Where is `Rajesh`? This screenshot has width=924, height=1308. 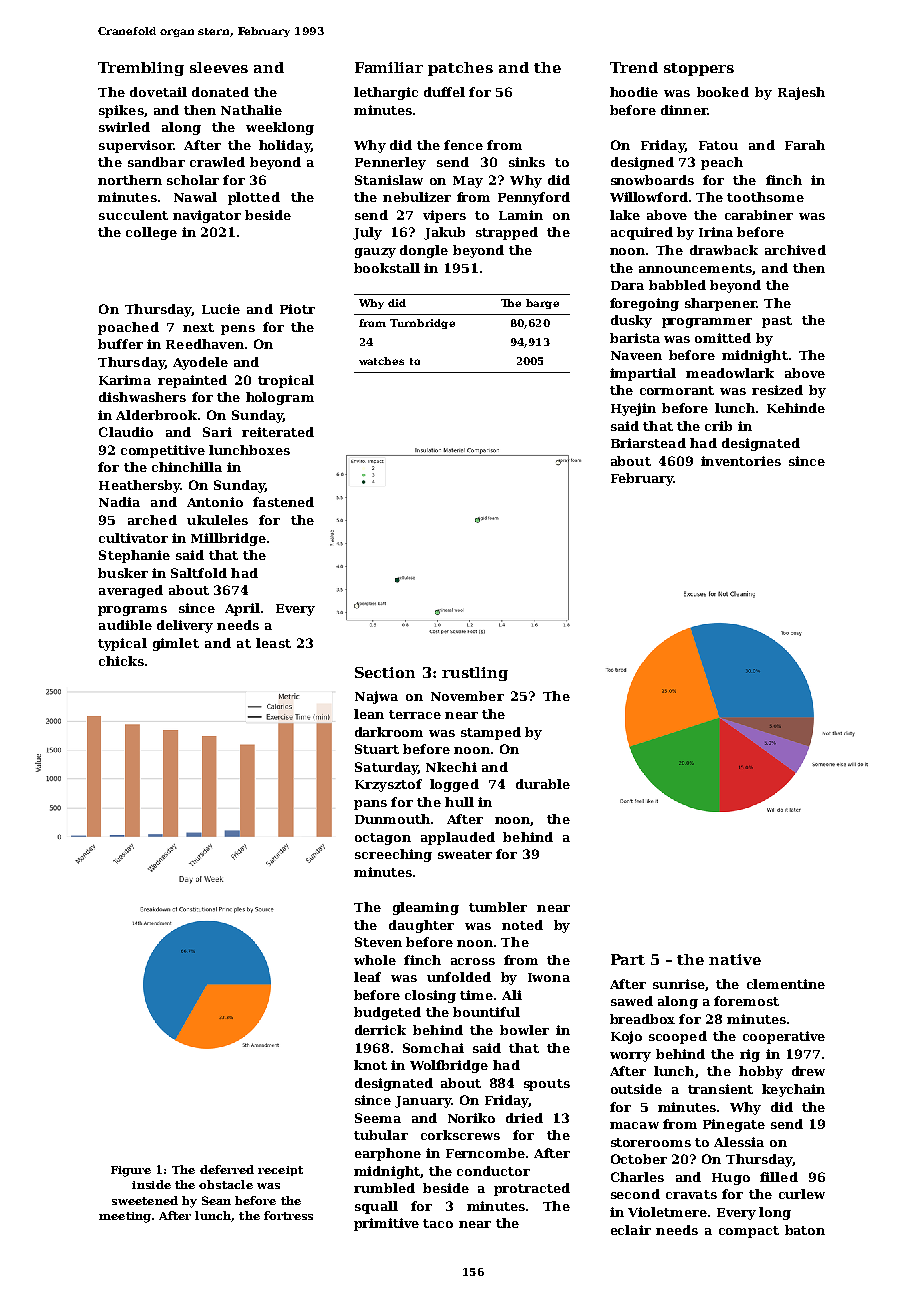
Rajesh is located at coordinates (801, 93).
